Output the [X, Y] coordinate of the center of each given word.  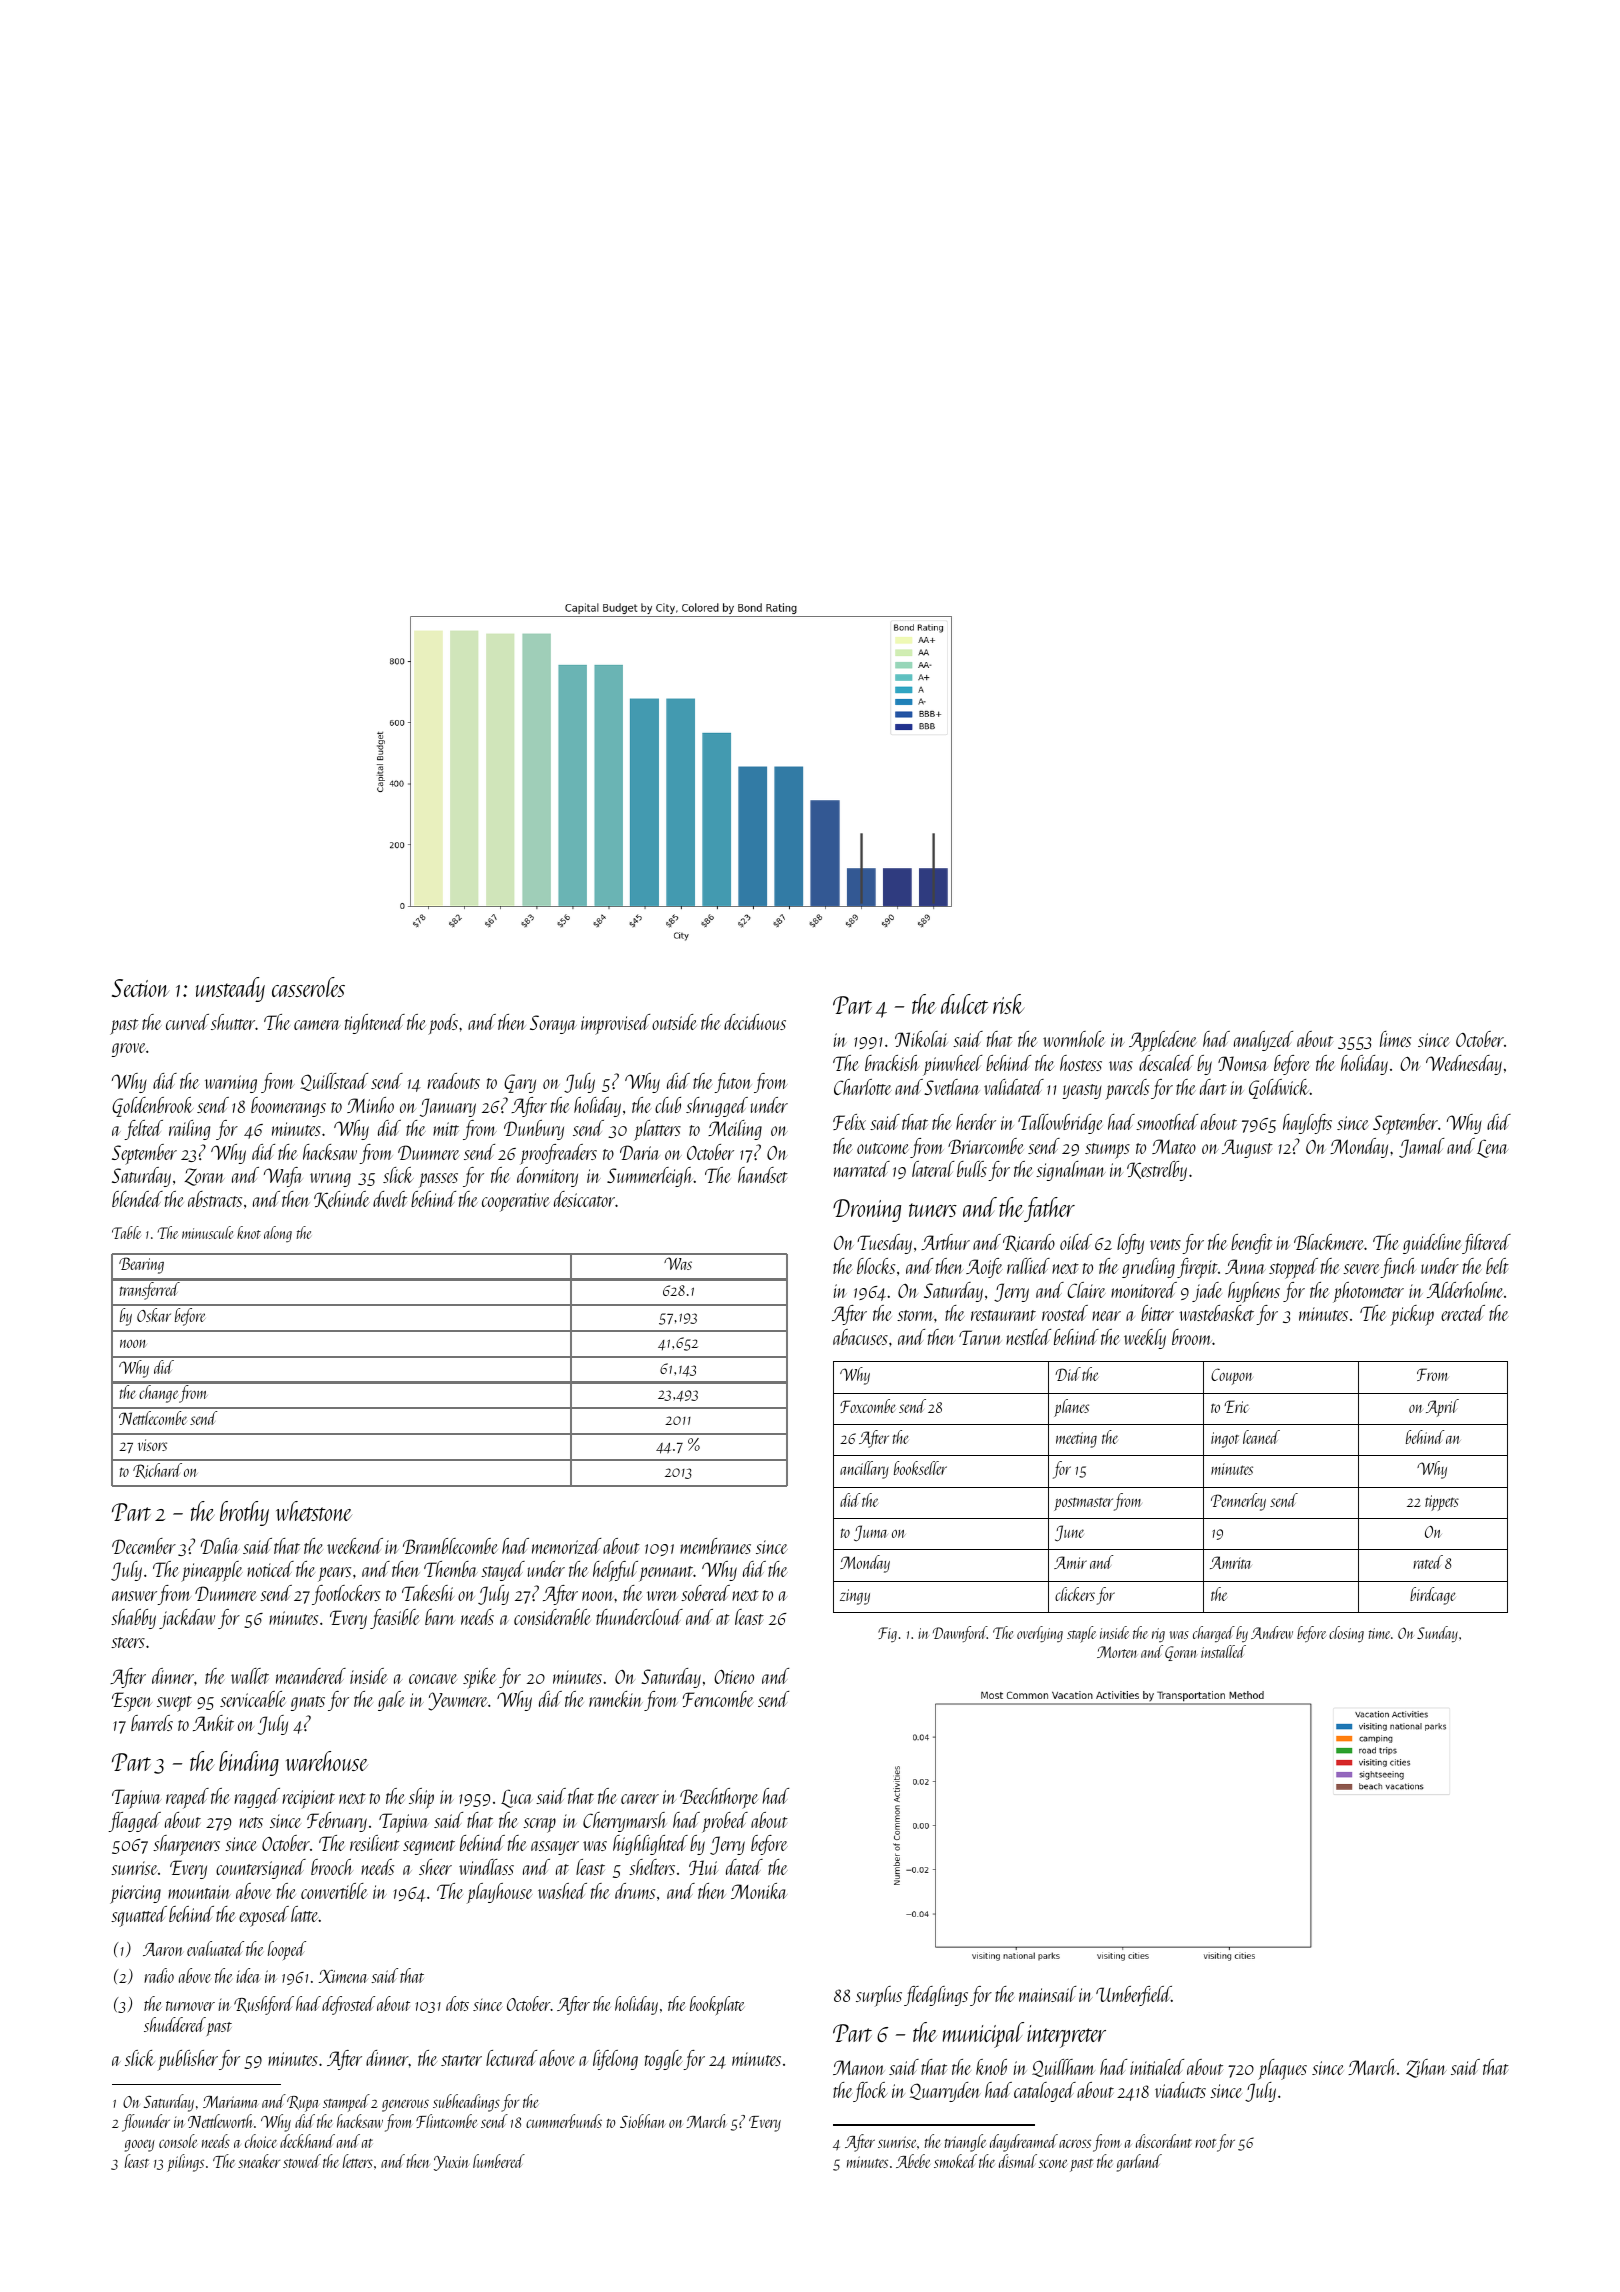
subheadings [466, 2103]
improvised [615, 1024]
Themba [451, 1569]
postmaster [1083, 1504]
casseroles [308, 987]
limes [1395, 1039]
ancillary [864, 1470]
